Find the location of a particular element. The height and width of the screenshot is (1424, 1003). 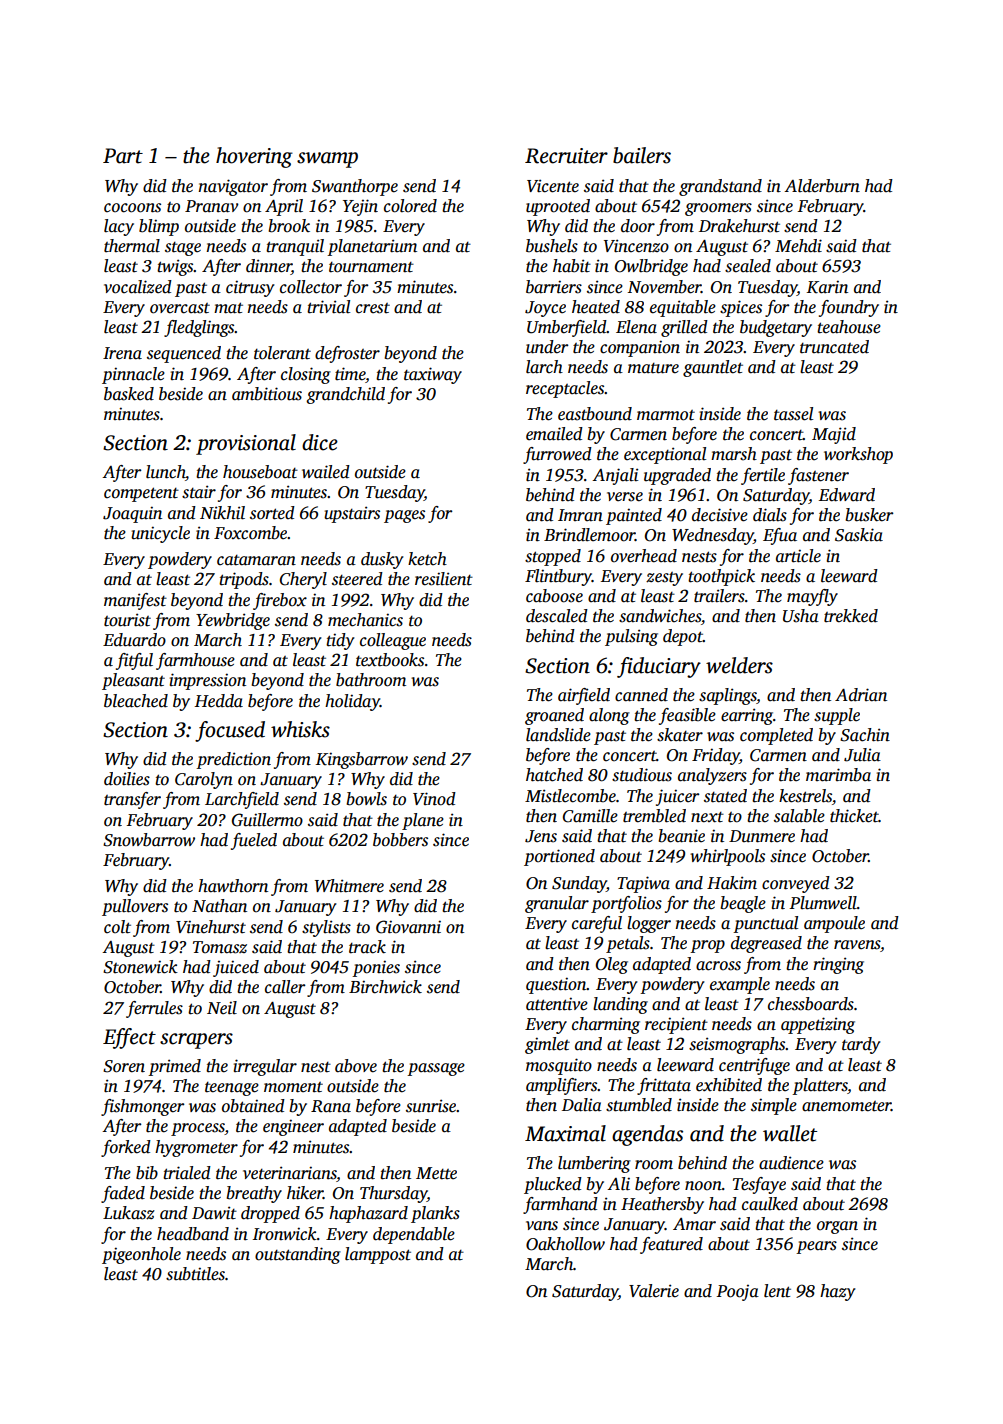

Recruiter is located at coordinates (566, 156).
